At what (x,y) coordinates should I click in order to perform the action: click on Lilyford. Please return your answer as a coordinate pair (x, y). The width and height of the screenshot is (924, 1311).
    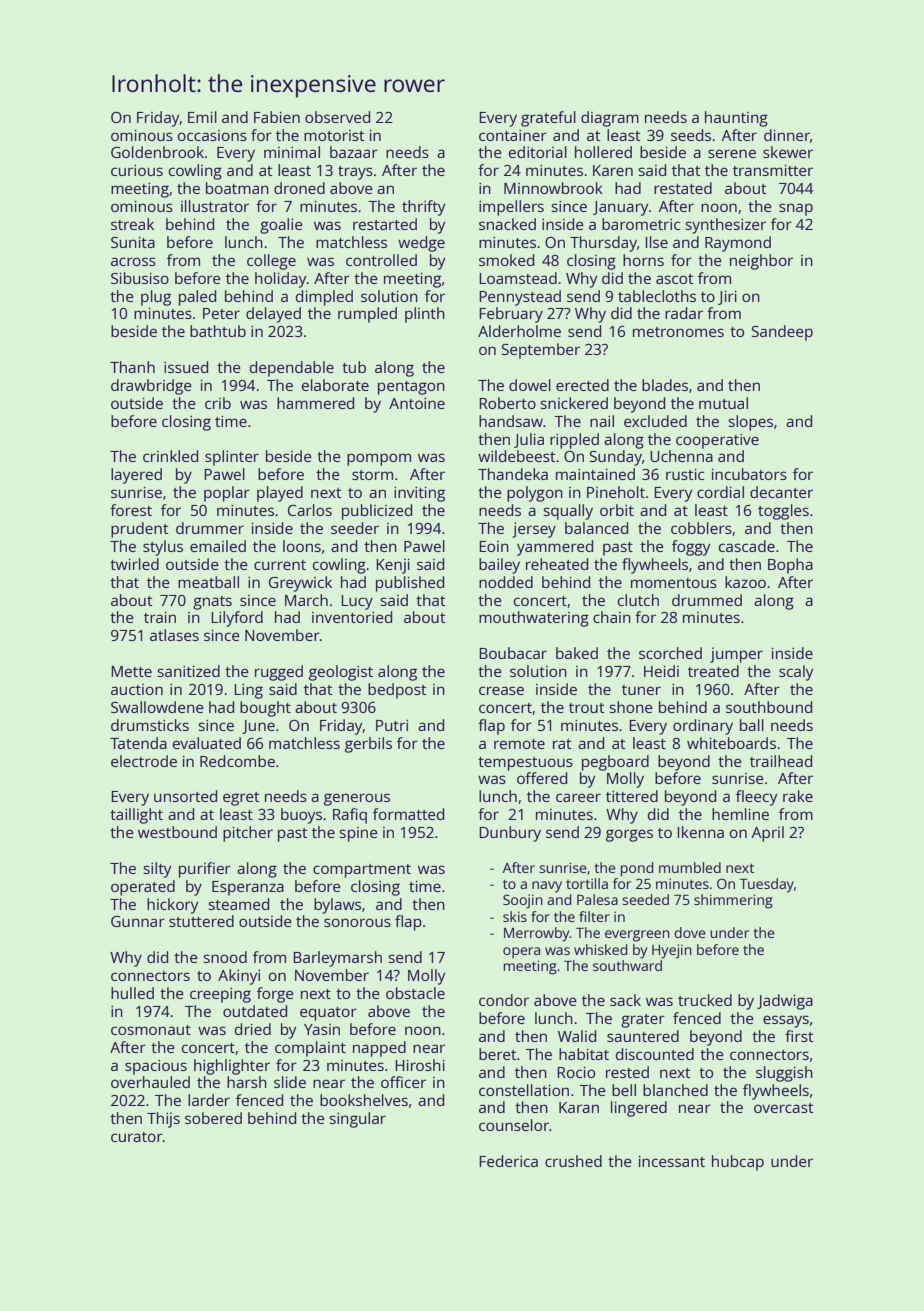
    Looking at the image, I should click on (237, 619).
